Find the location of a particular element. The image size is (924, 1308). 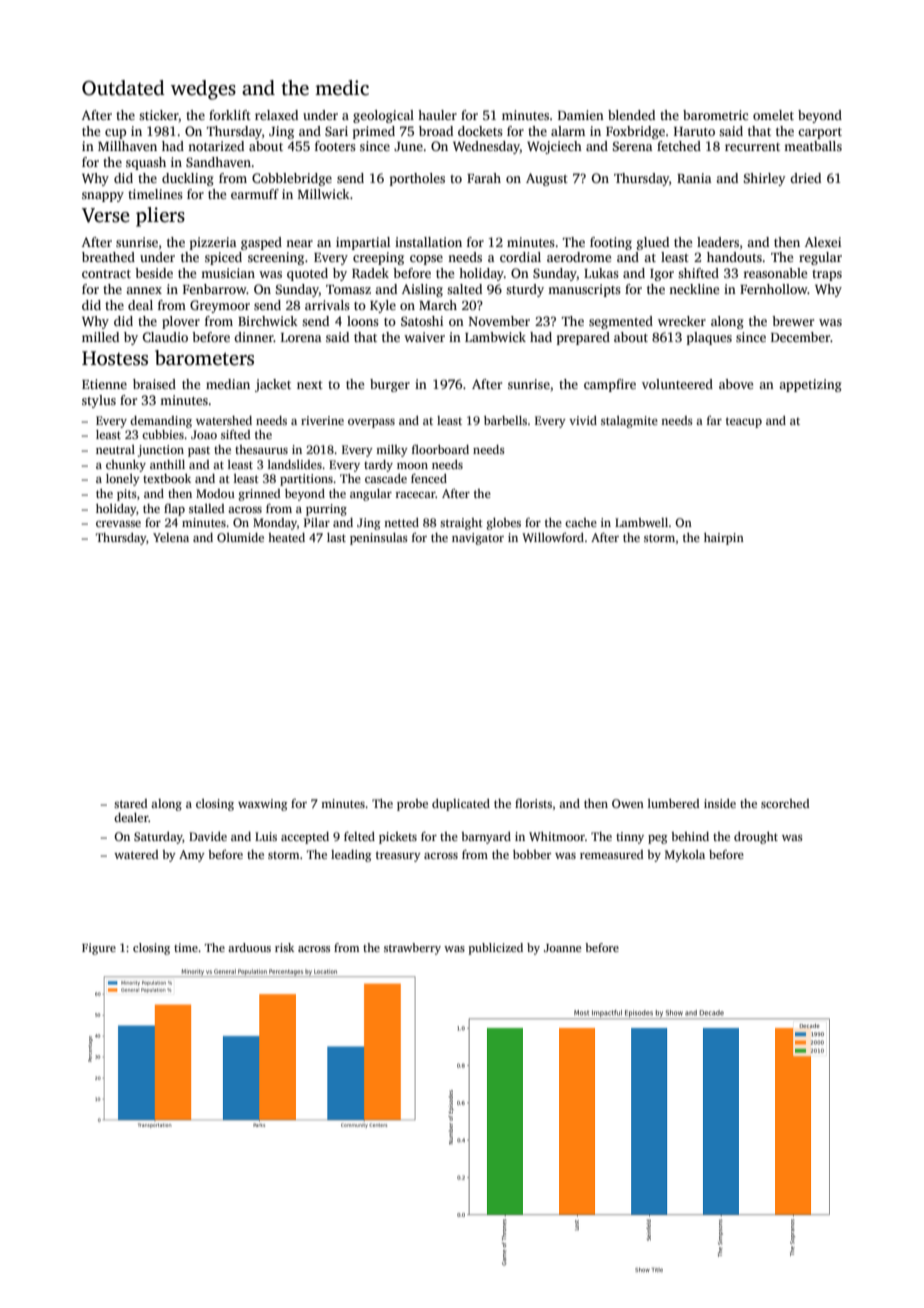

omelet is located at coordinates (773, 115).
